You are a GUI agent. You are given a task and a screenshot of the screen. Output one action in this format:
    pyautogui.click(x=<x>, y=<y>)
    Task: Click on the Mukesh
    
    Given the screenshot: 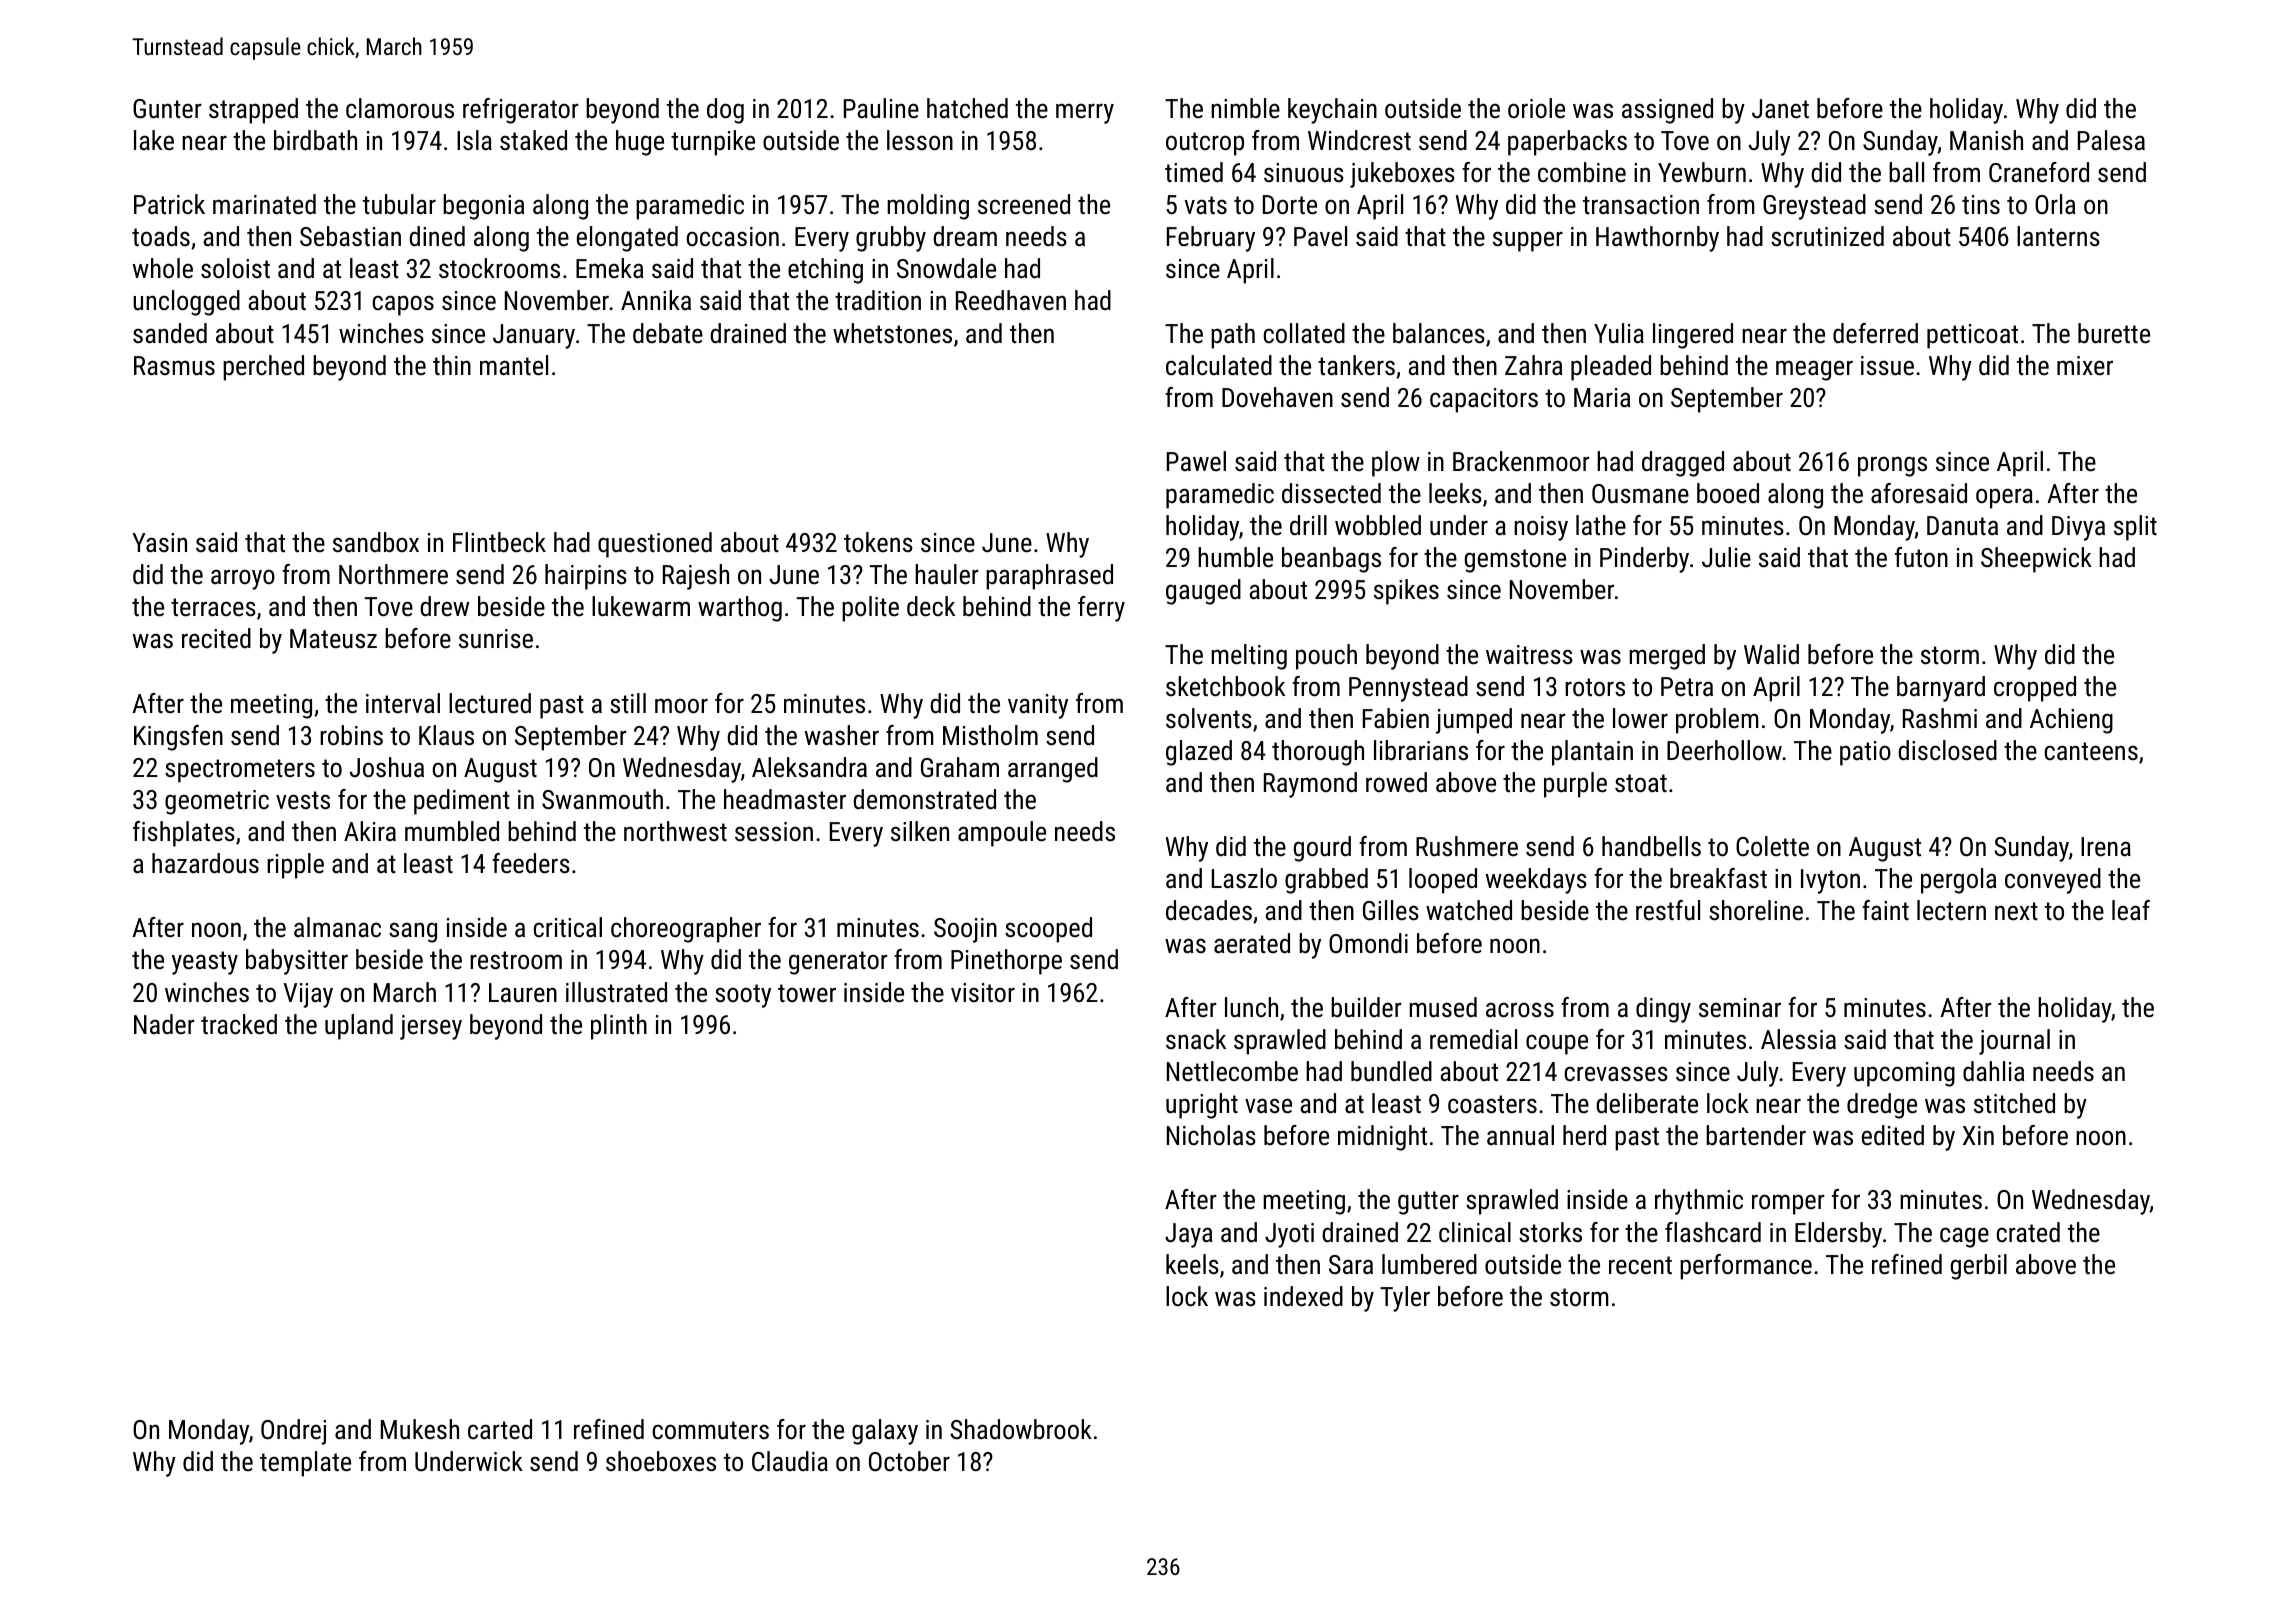 What is the action you would take?
    pyautogui.click(x=420, y=1429)
